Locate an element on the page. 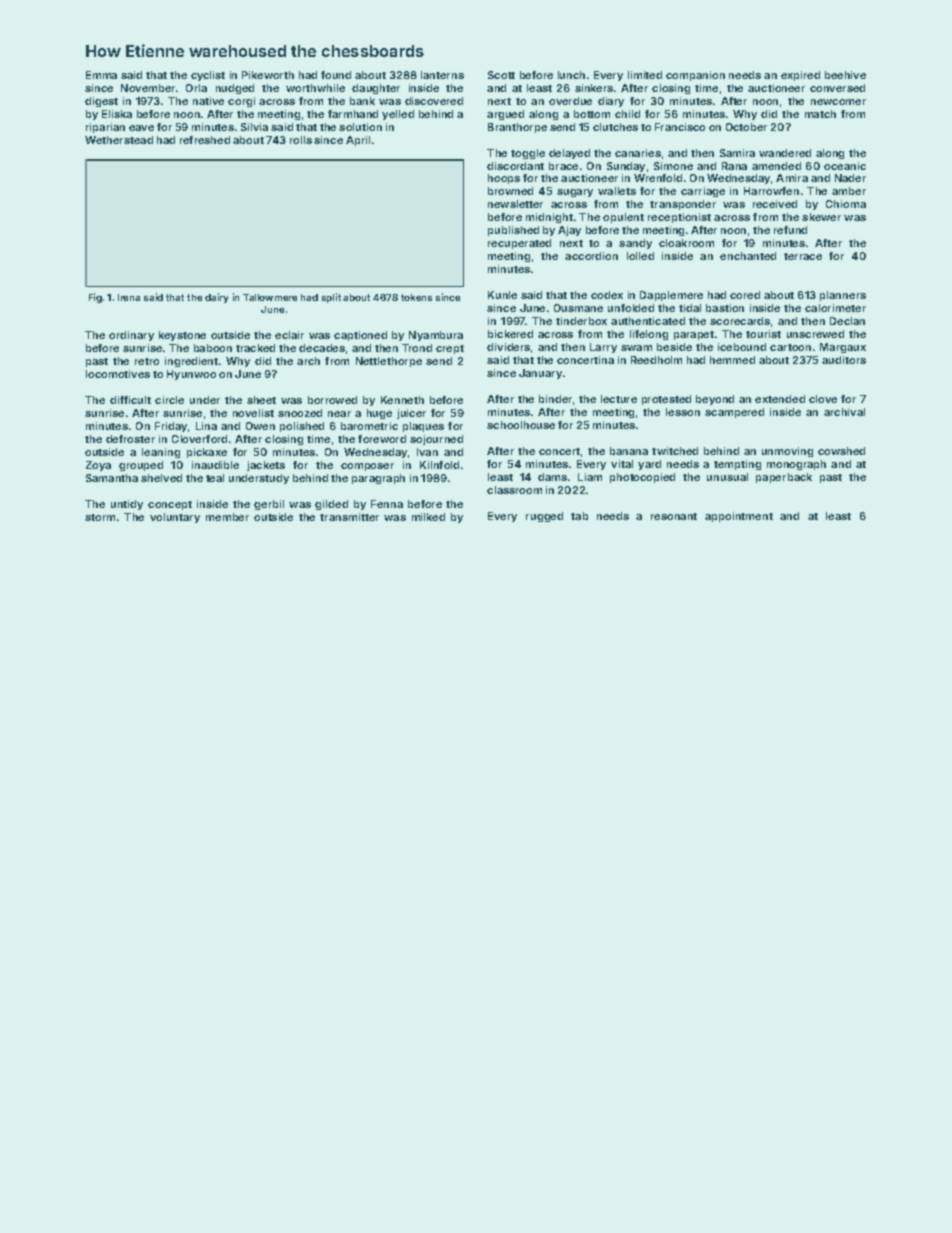  teal is located at coordinates (215, 478).
